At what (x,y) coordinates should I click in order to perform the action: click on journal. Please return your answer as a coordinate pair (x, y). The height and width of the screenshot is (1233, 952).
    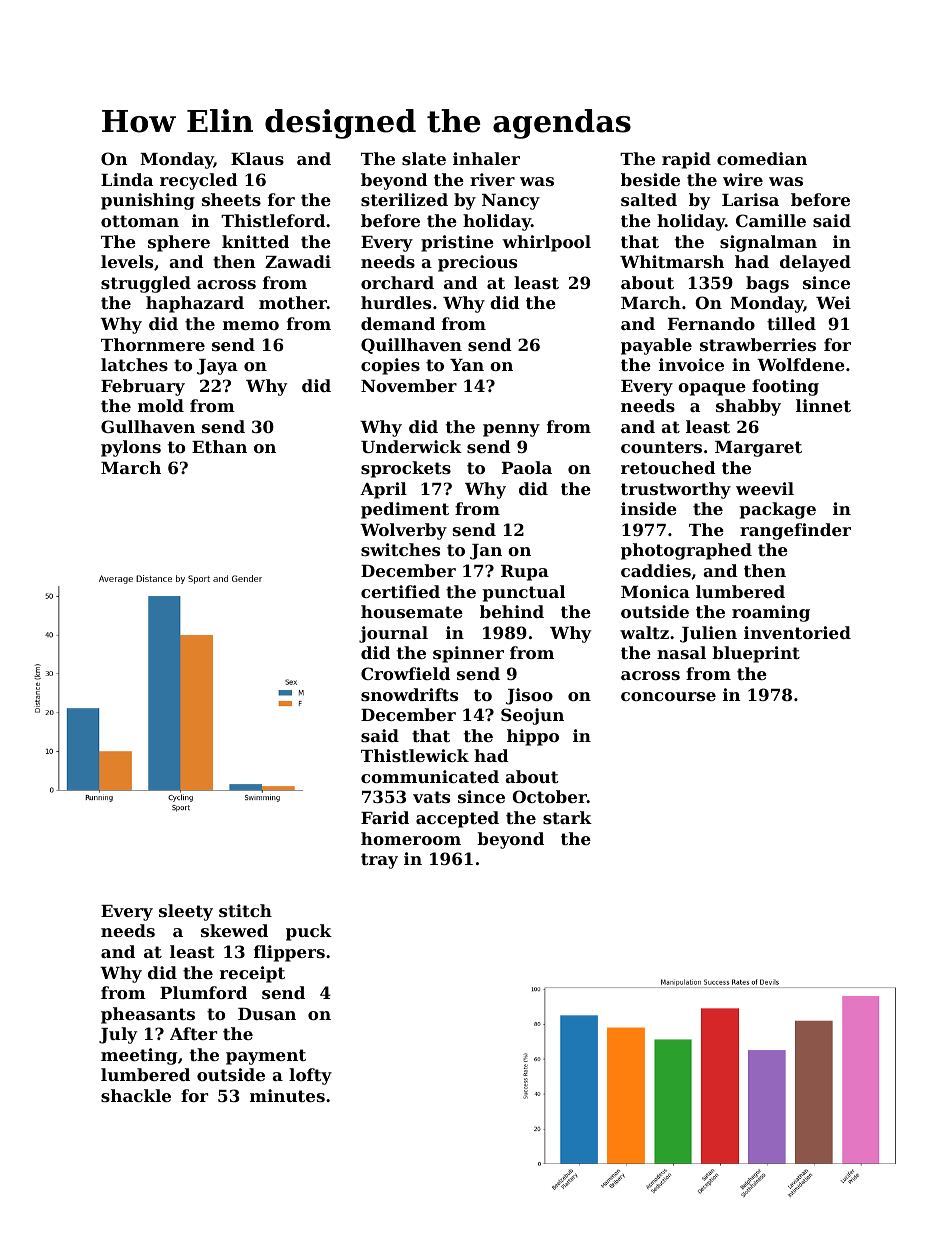
    Looking at the image, I should click on (393, 634).
